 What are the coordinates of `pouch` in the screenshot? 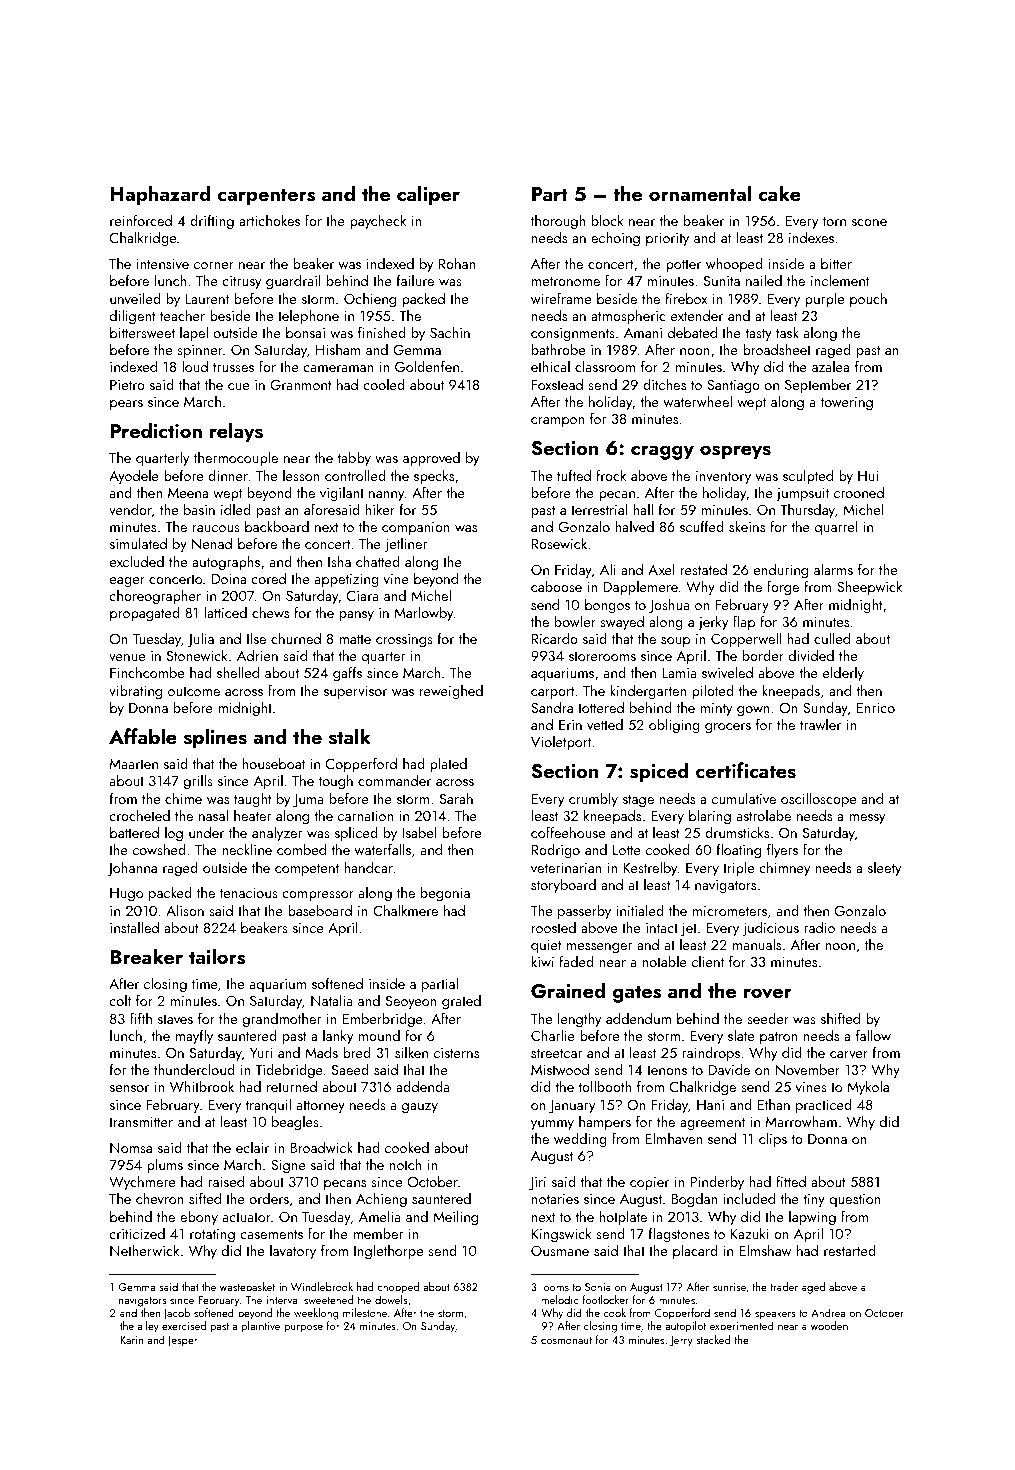 It's located at (868, 299).
